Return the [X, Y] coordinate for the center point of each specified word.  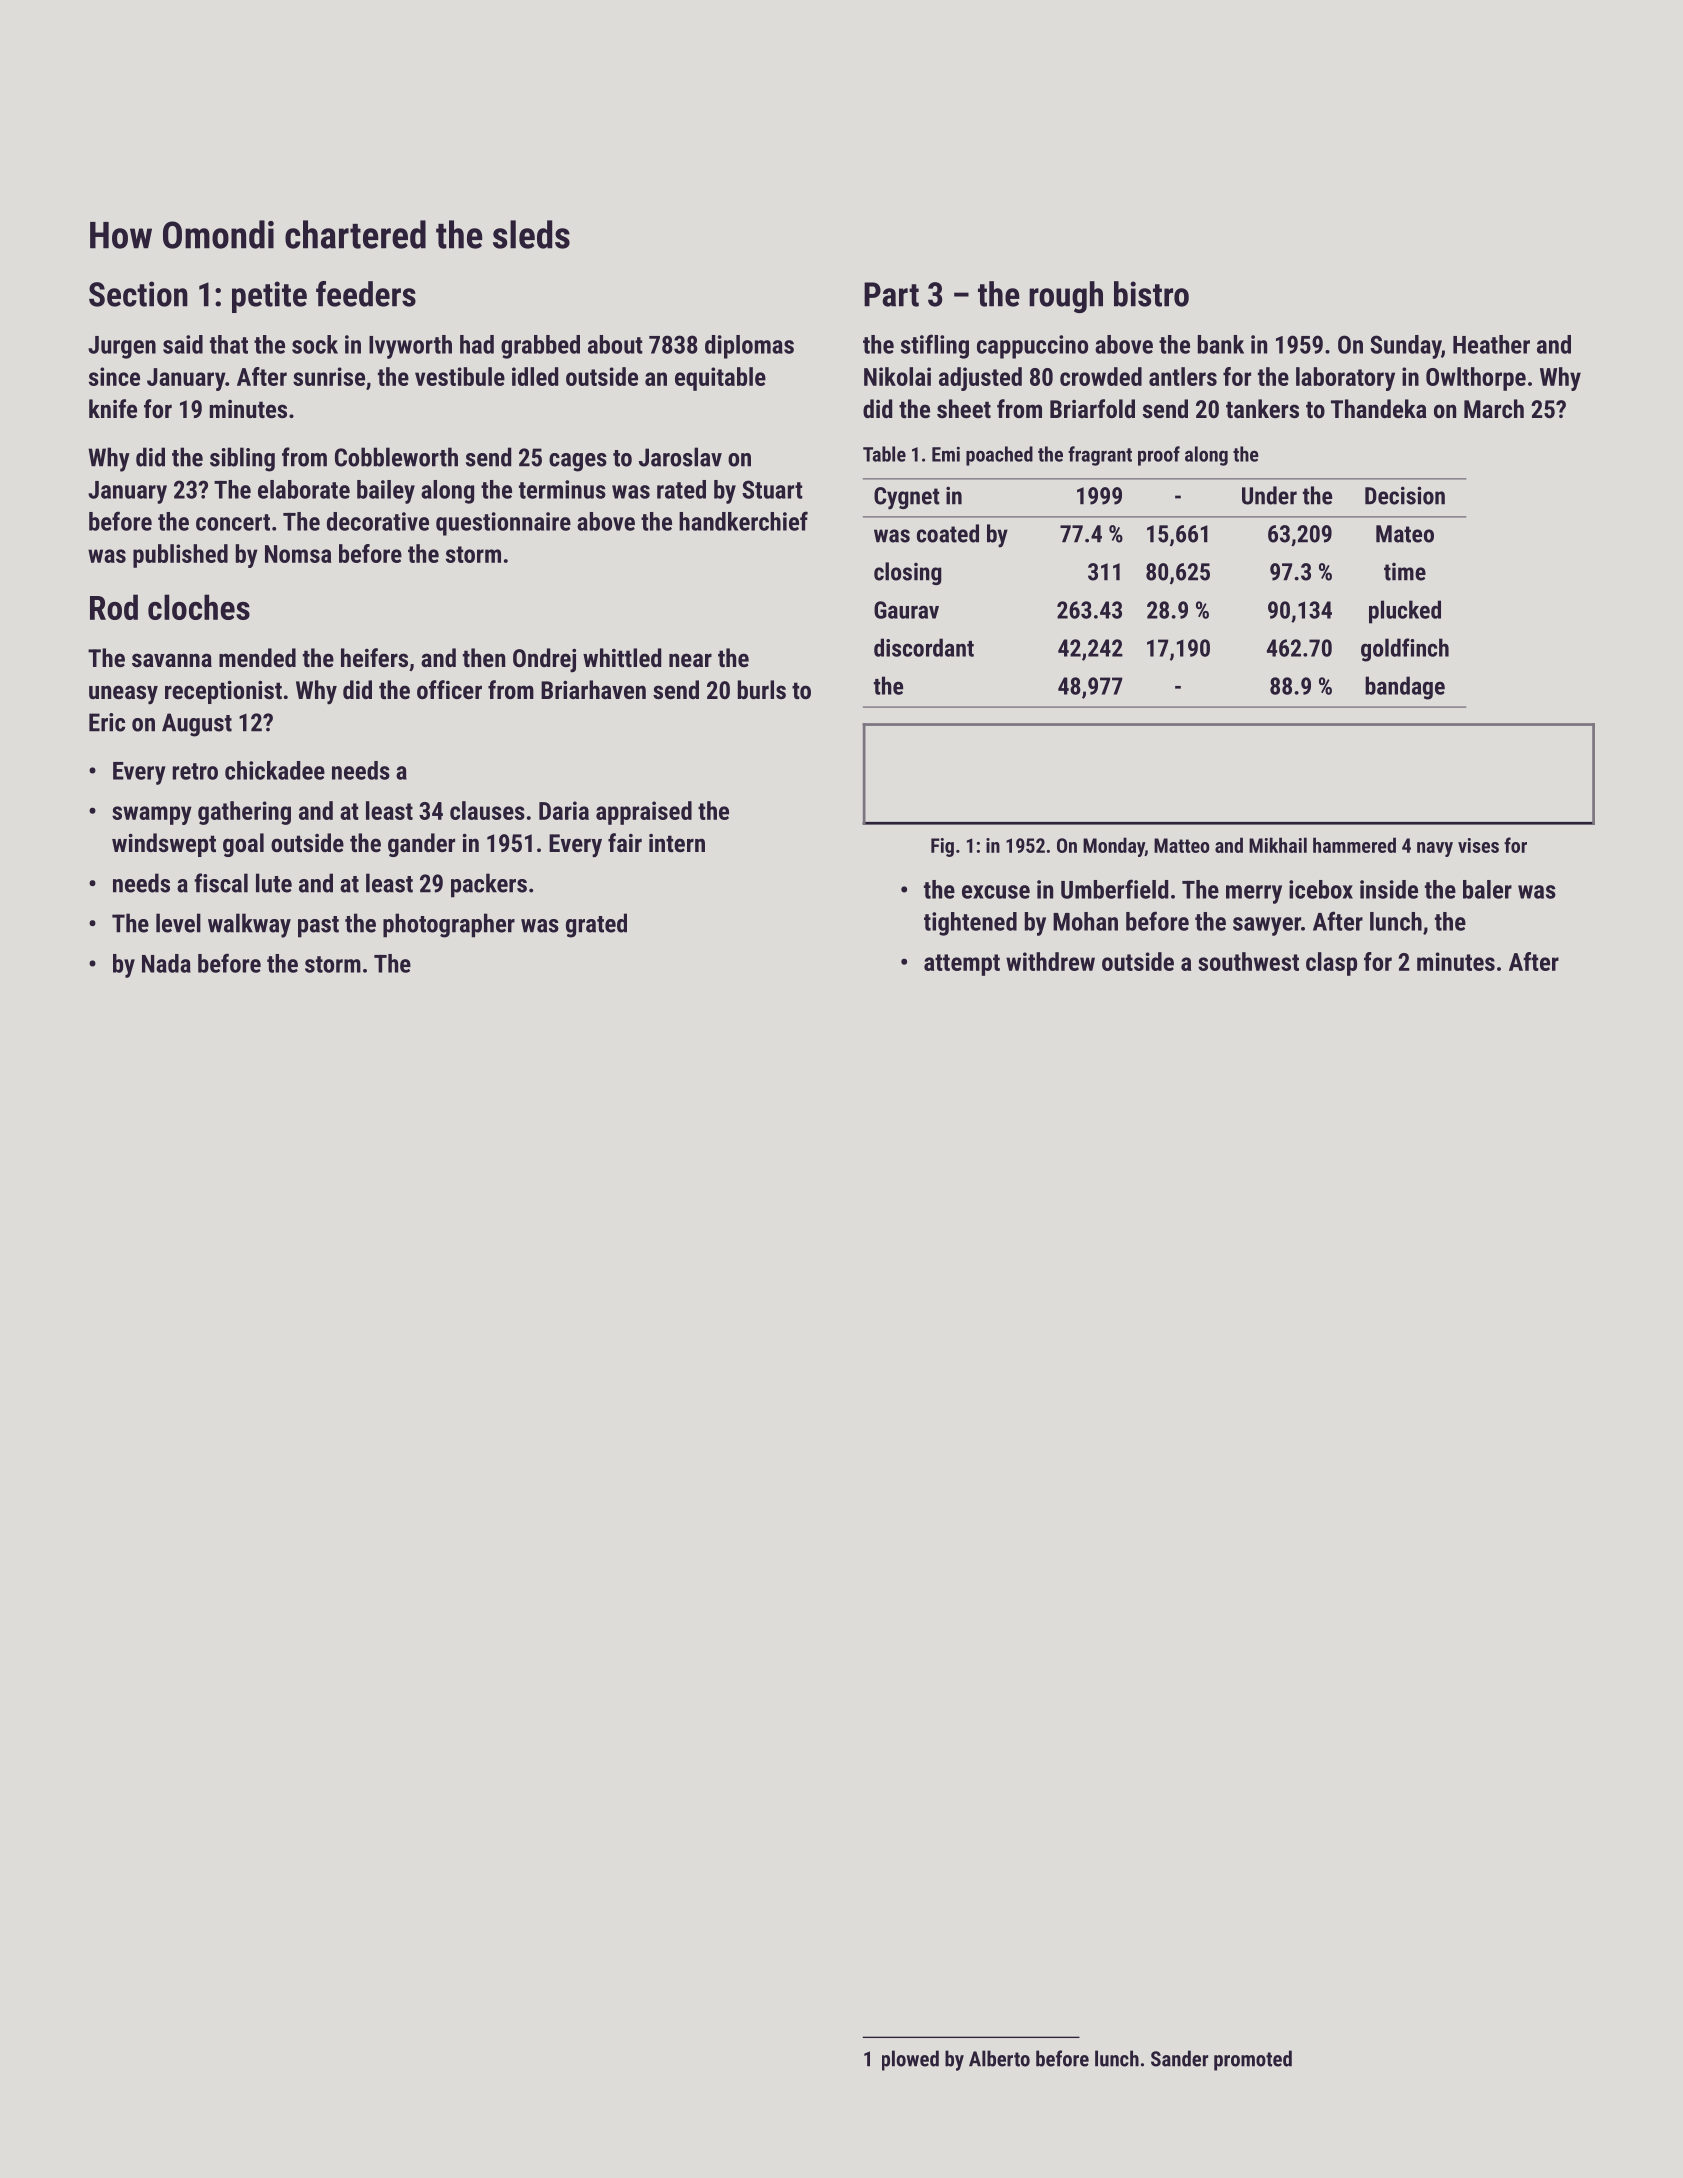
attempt [962, 965]
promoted [1253, 2060]
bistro [1151, 294]
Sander [1179, 2058]
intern [677, 843]
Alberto [999, 2058]
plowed [910, 2060]
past [318, 927]
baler [1487, 889]
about [615, 344]
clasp [1331, 964]
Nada [166, 963]
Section [138, 294]
